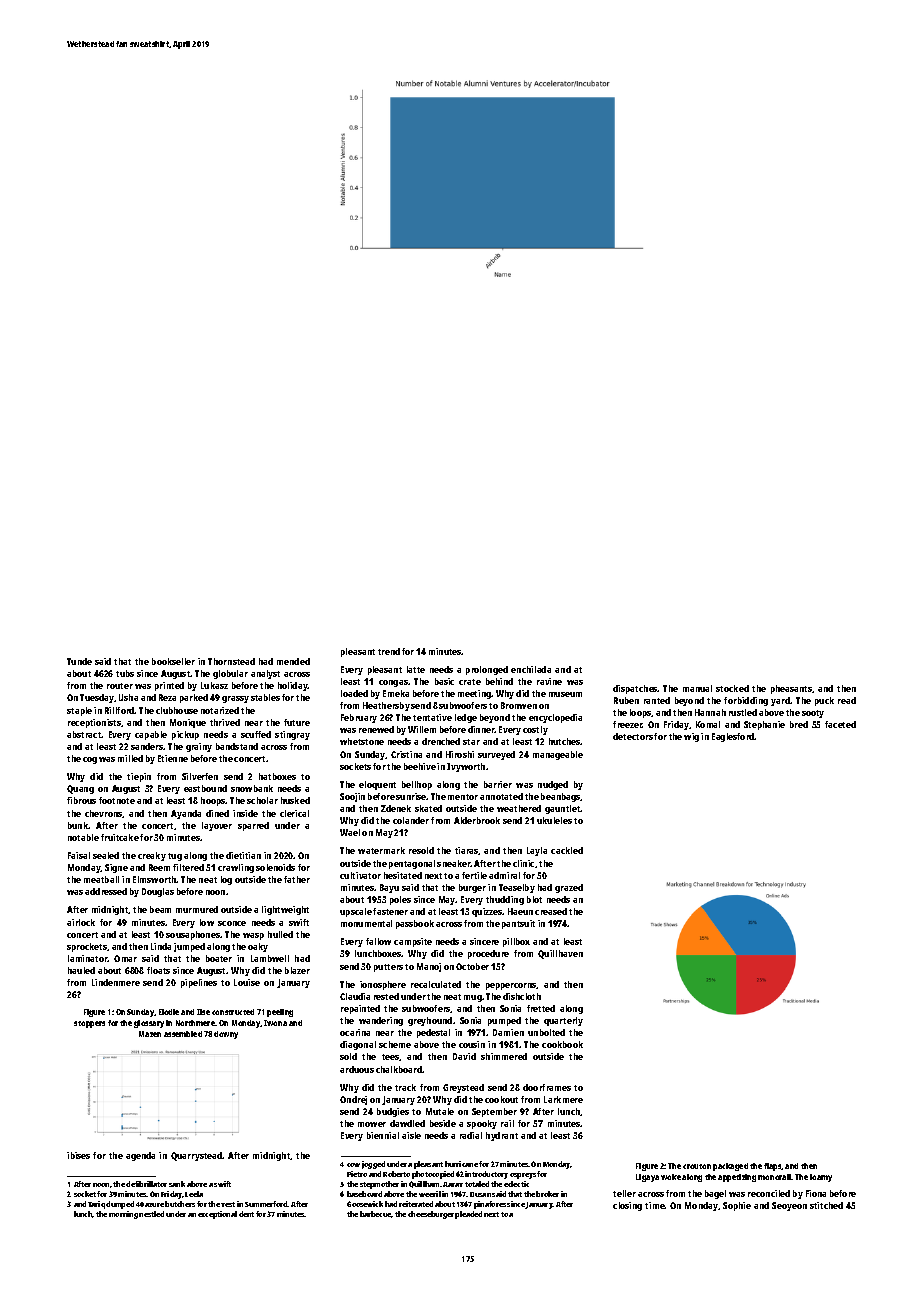 Image resolution: width=924 pixels, height=1308 pixels. Describe the element at coordinates (466, 767) in the screenshot. I see `Ivyworth` at that location.
